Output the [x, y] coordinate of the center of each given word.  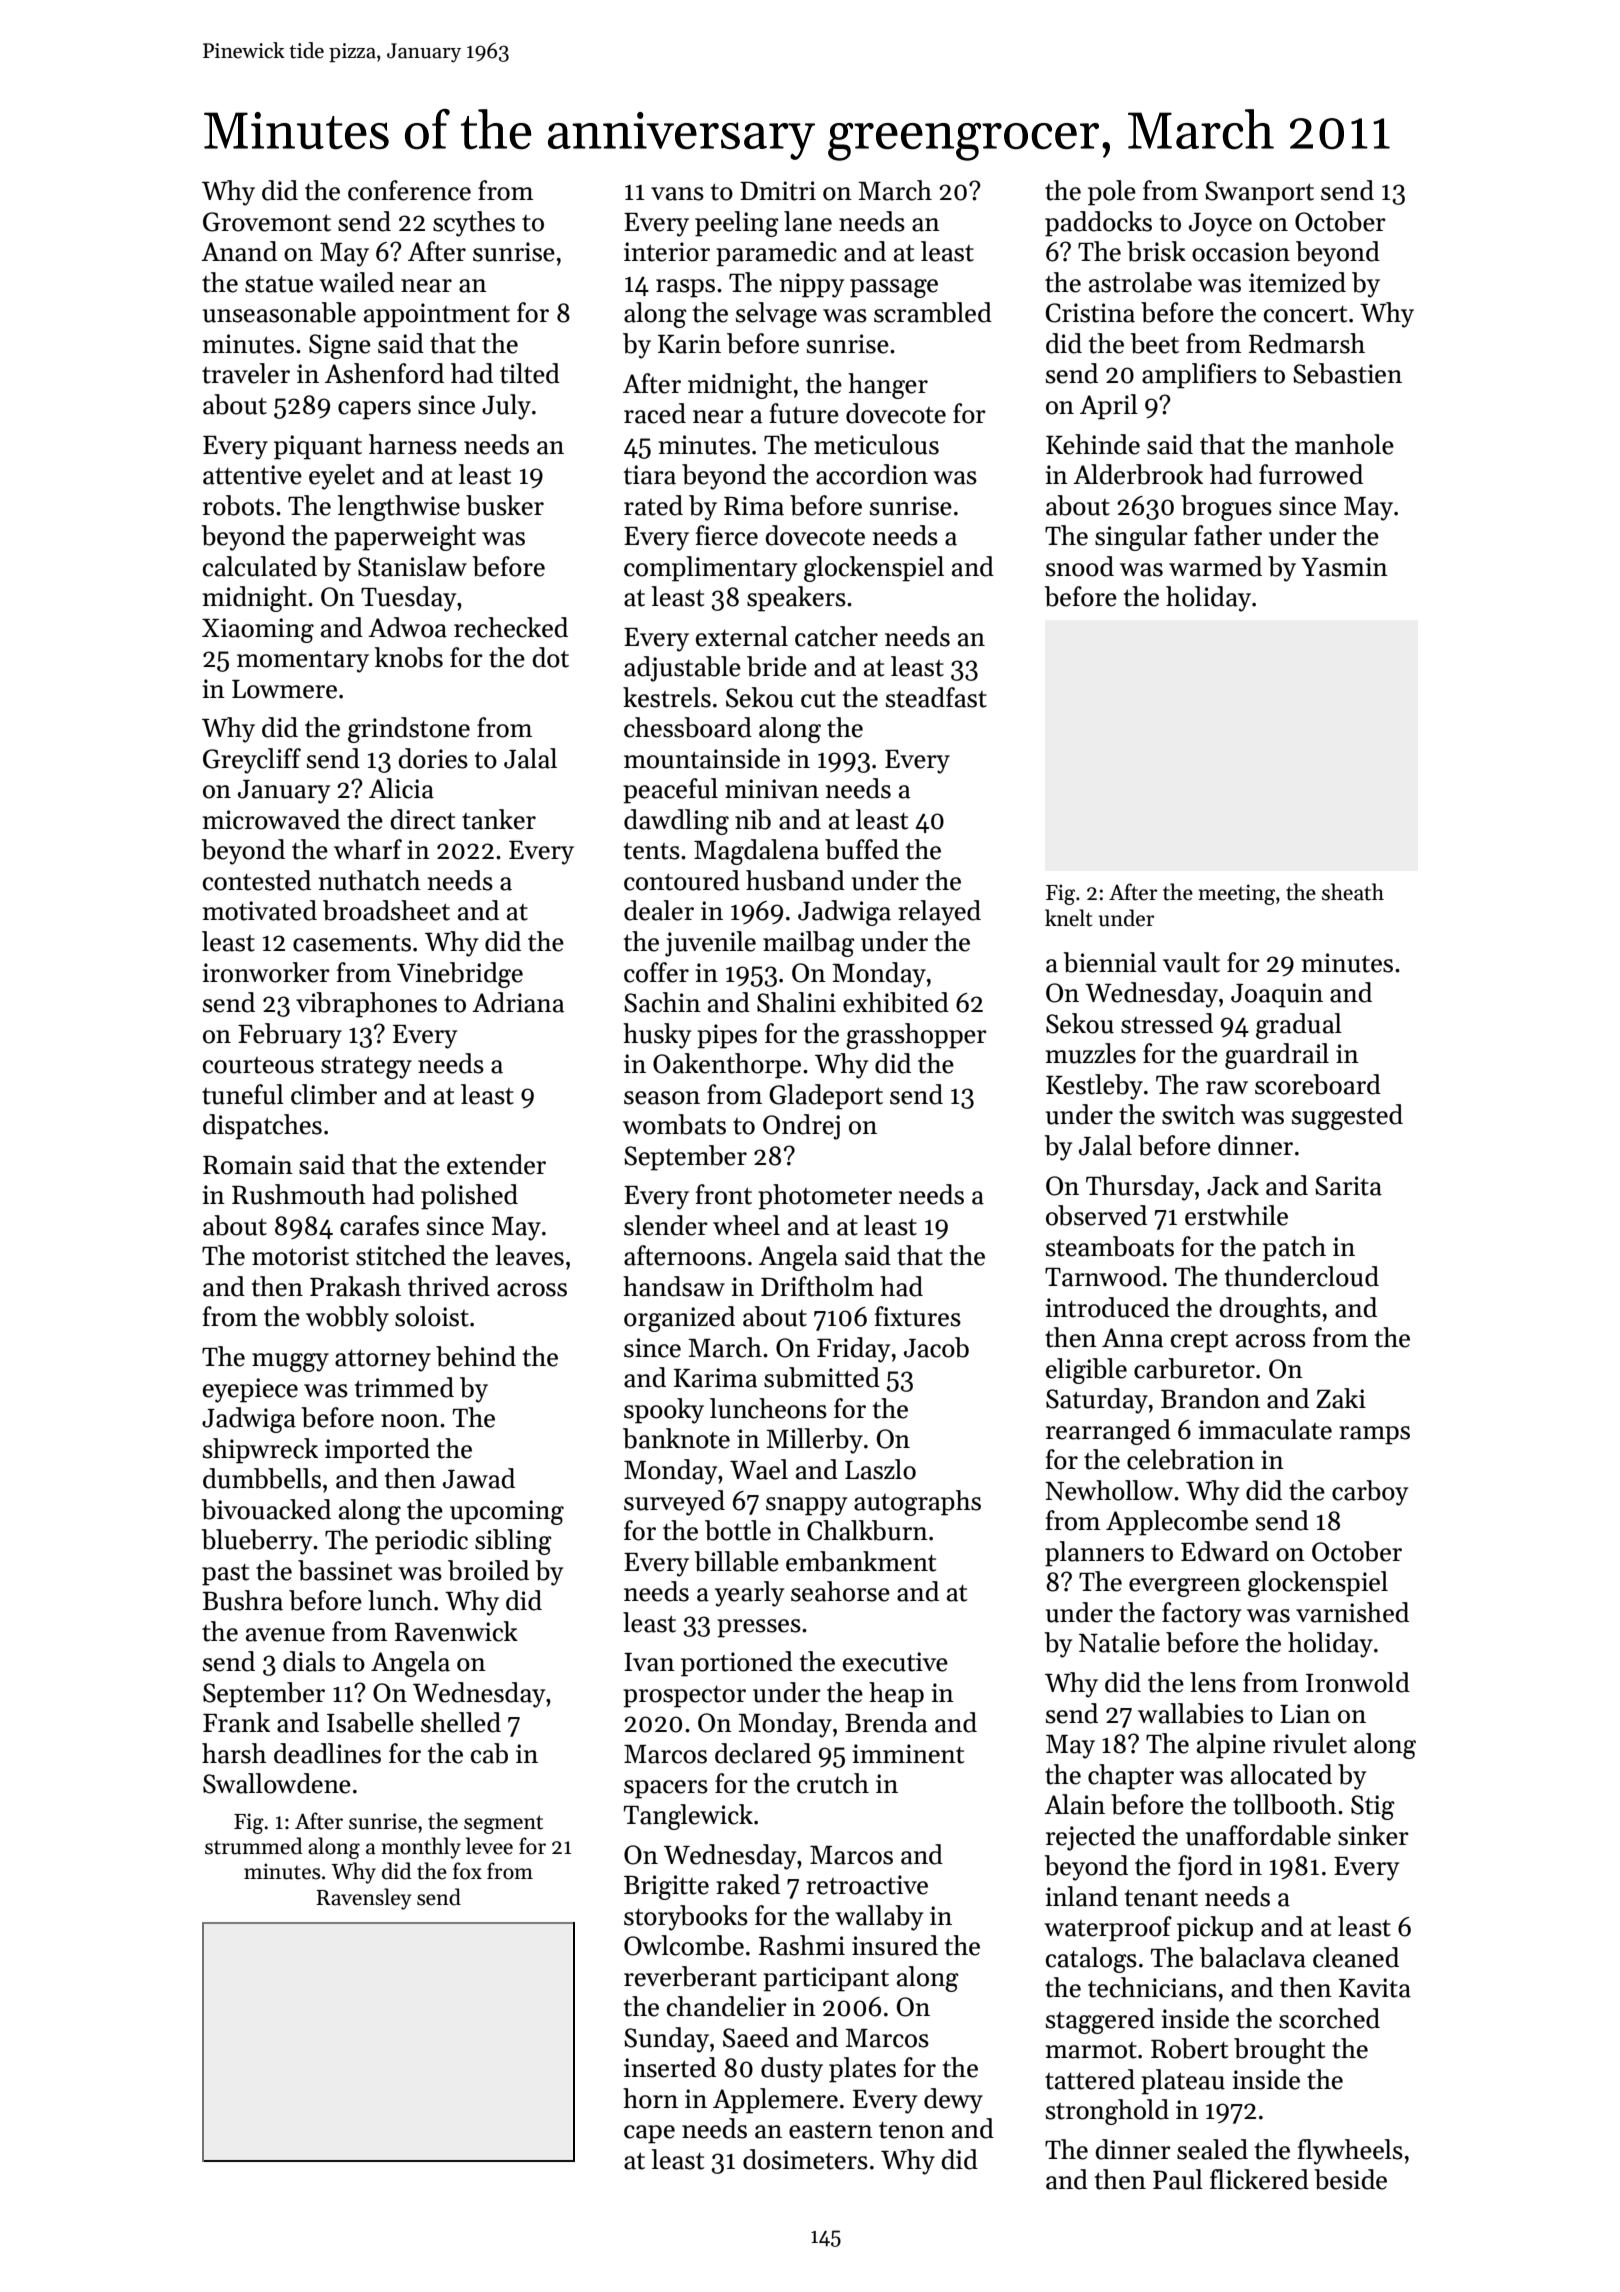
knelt [1069, 918]
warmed [1215, 566]
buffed [862, 849]
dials [309, 1661]
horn [650, 2098]
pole [1112, 193]
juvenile [710, 944]
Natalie [1119, 1642]
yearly [749, 1594]
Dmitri [778, 191]
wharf [368, 849]
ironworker [266, 972]
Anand [239, 251]
